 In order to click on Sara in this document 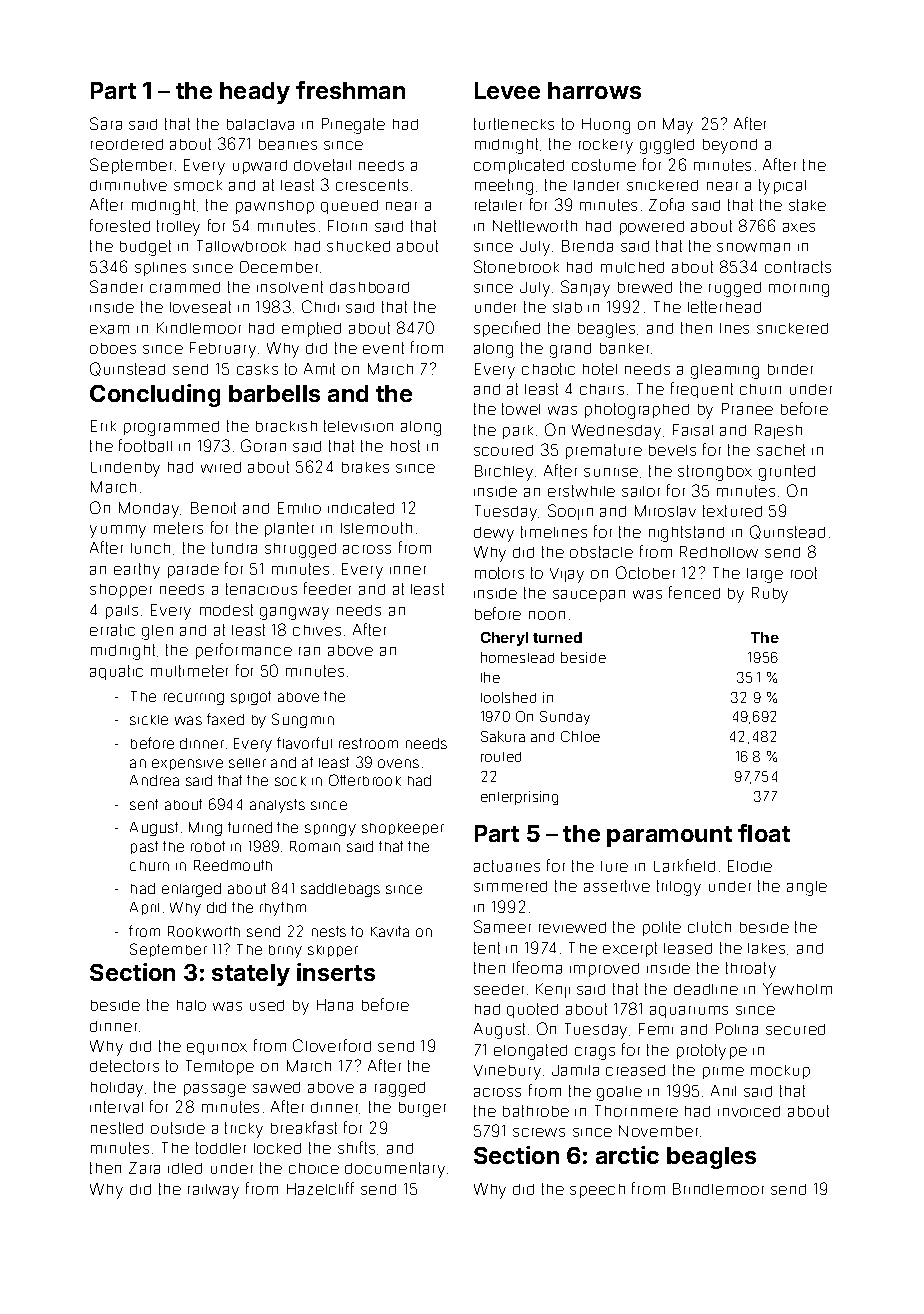, I will do `click(106, 123)`.
